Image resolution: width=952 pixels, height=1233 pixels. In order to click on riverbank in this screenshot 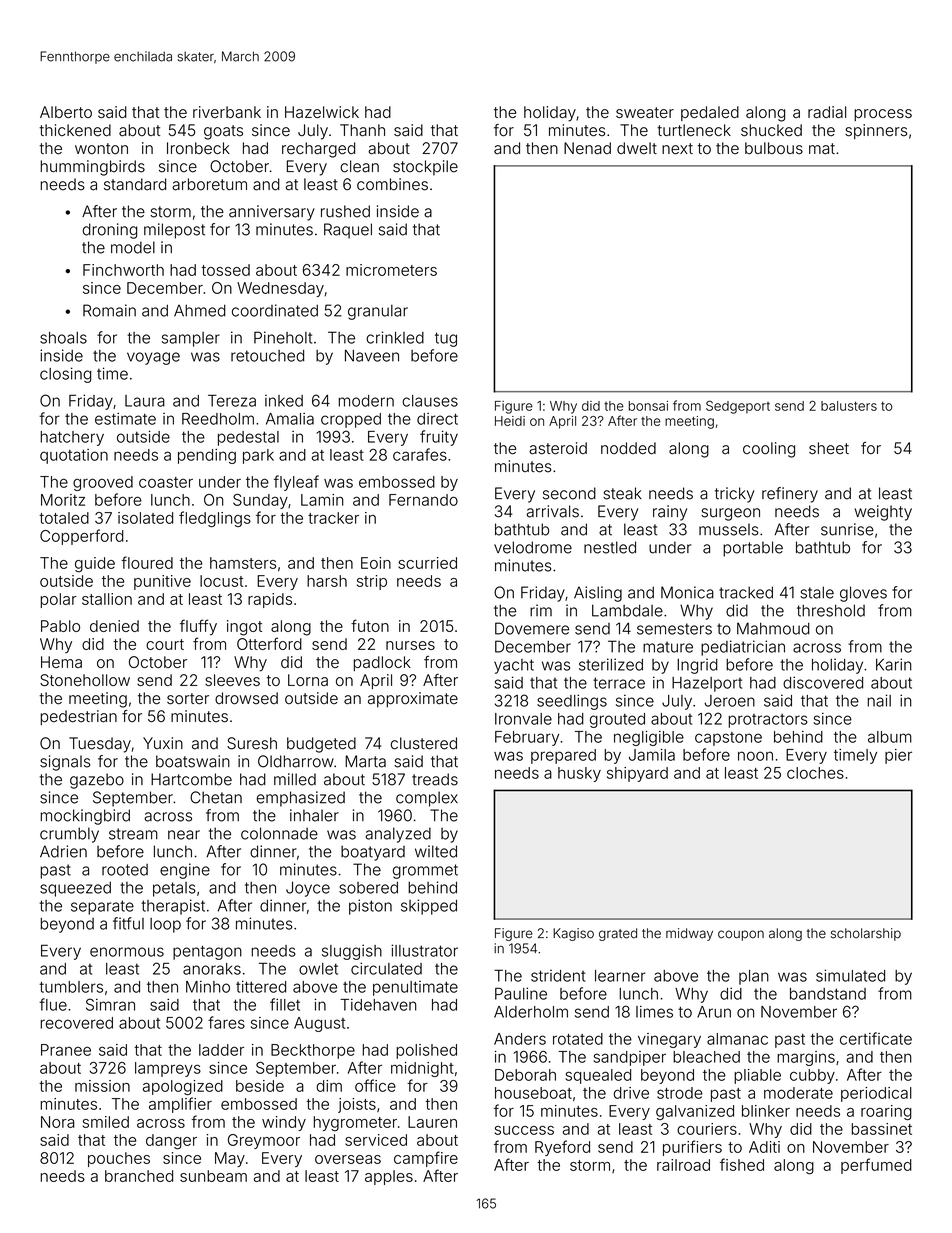, I will do `click(227, 112)`.
